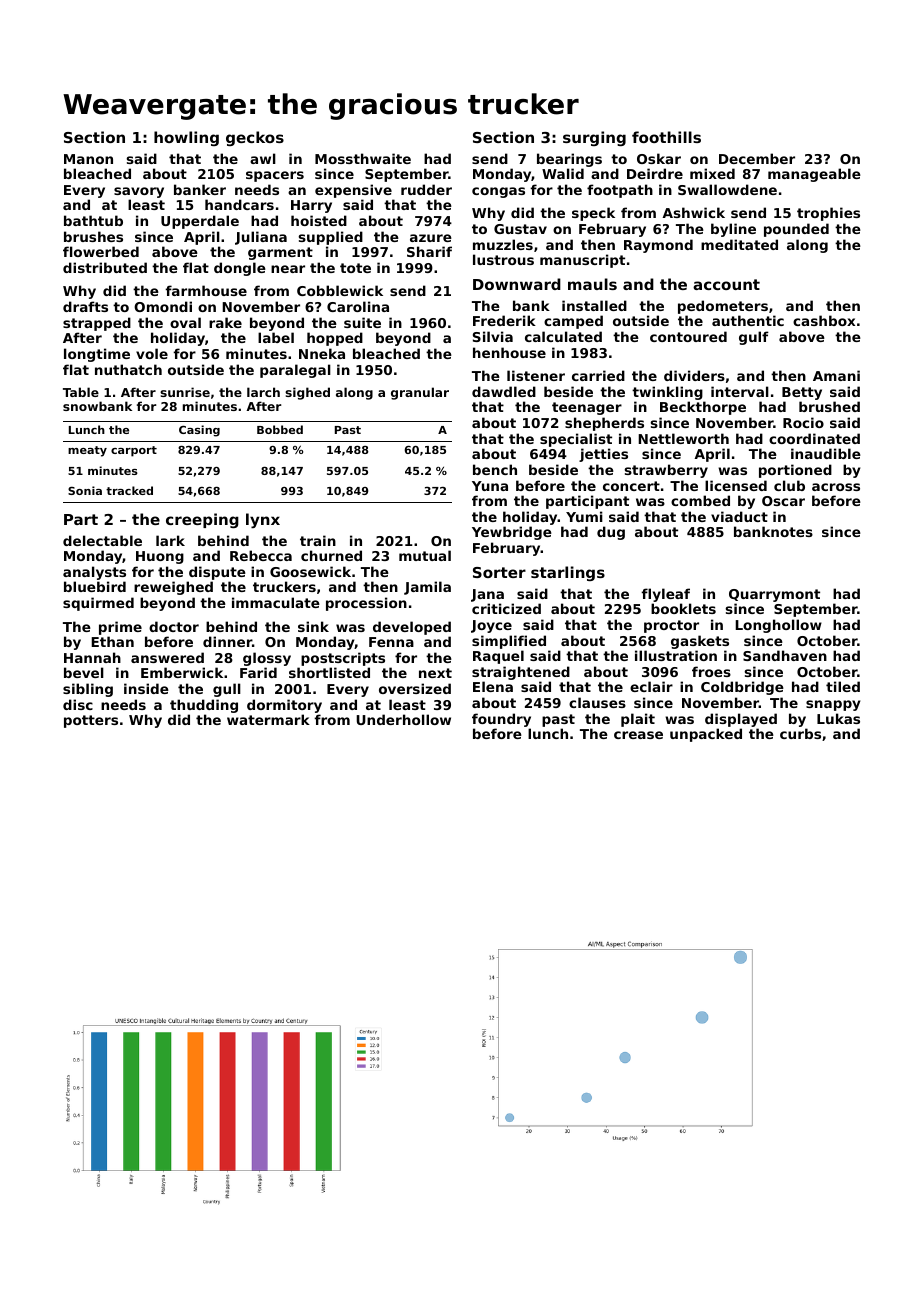 This page has height=1308, width=924. Describe the element at coordinates (631, 486) in the page. I see `concert` at that location.
